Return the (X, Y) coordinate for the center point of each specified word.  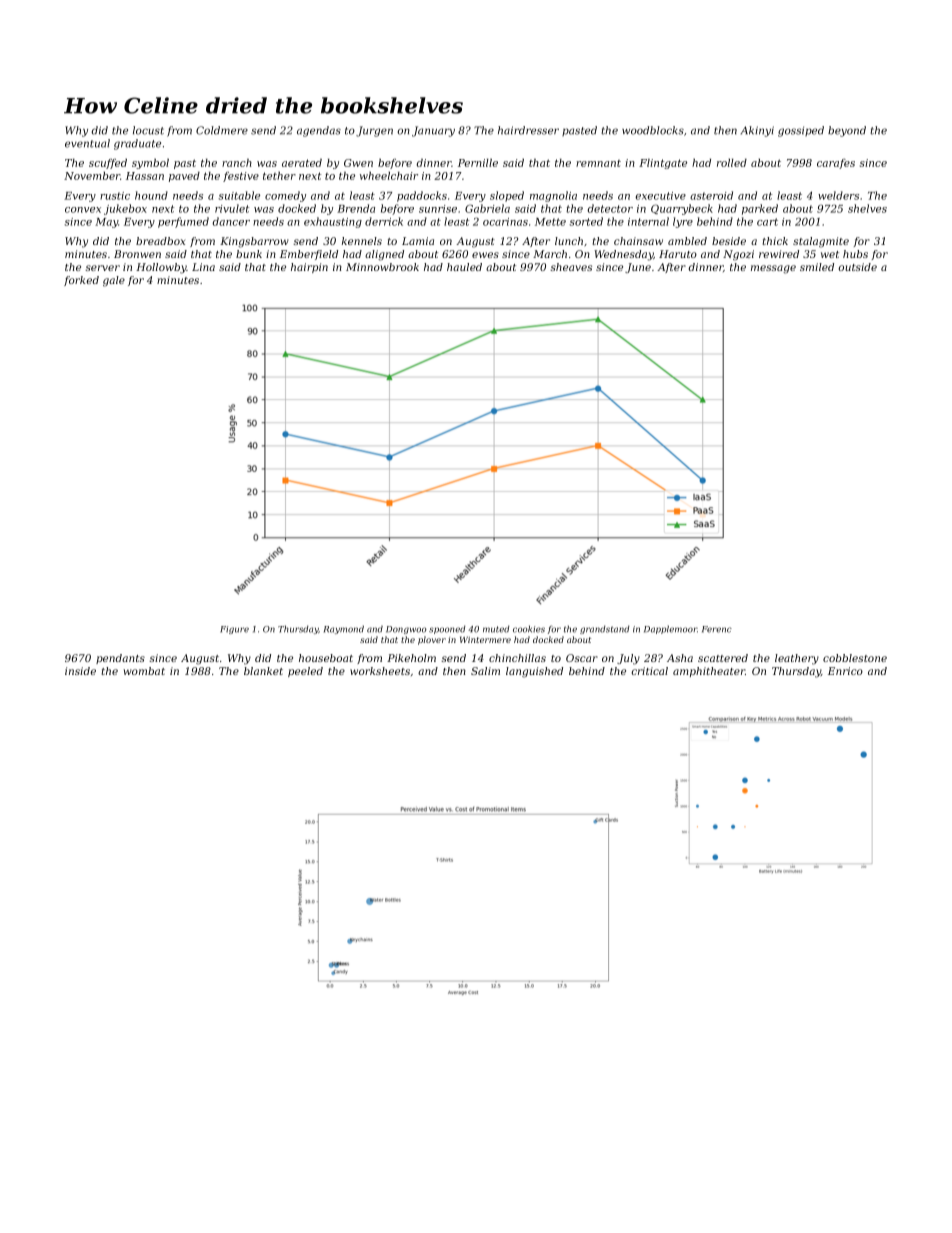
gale (114, 281)
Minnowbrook (382, 267)
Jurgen (374, 131)
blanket (263, 671)
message (773, 269)
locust (148, 130)
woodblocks (653, 130)
